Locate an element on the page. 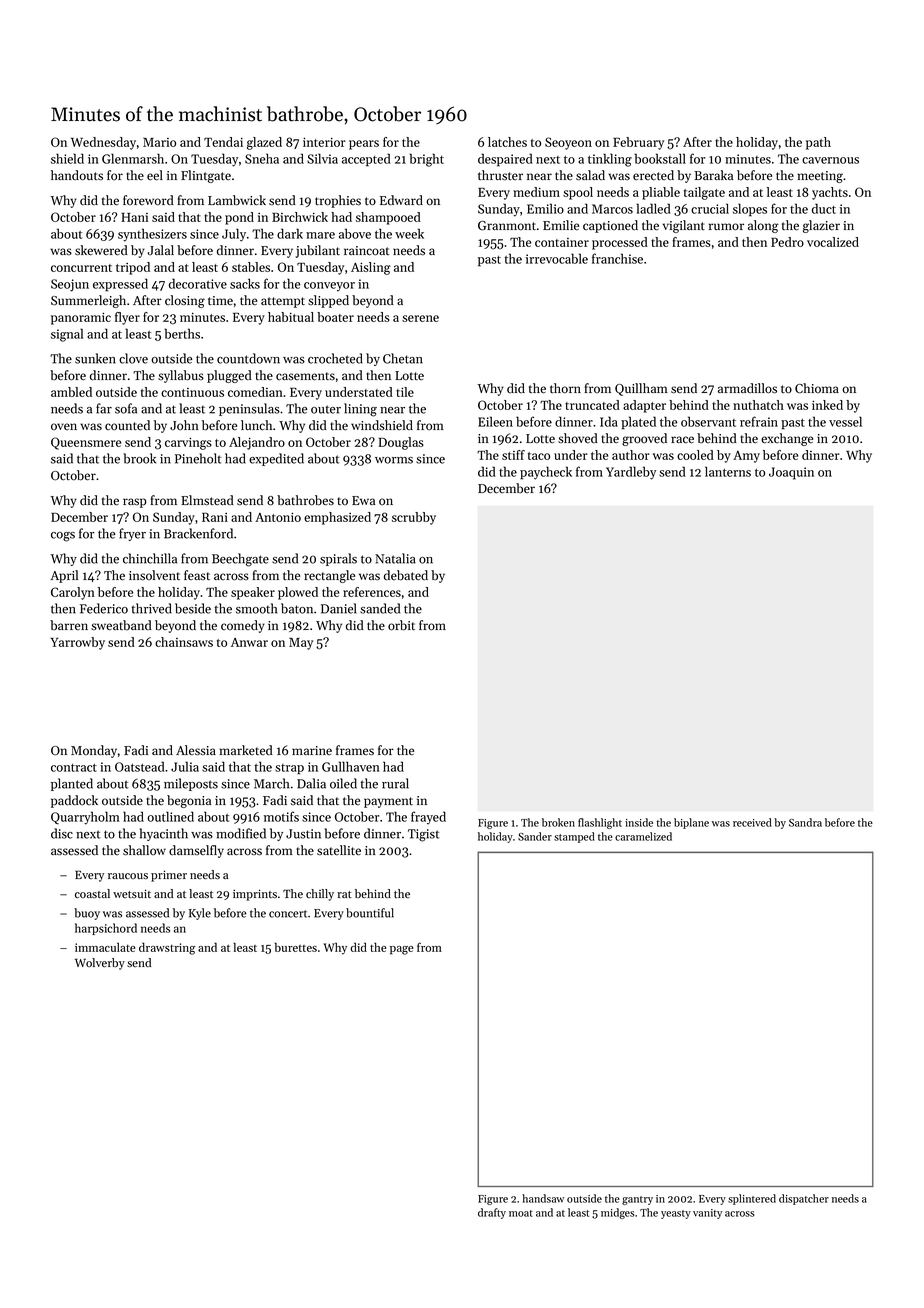  latches is located at coordinates (507, 142).
